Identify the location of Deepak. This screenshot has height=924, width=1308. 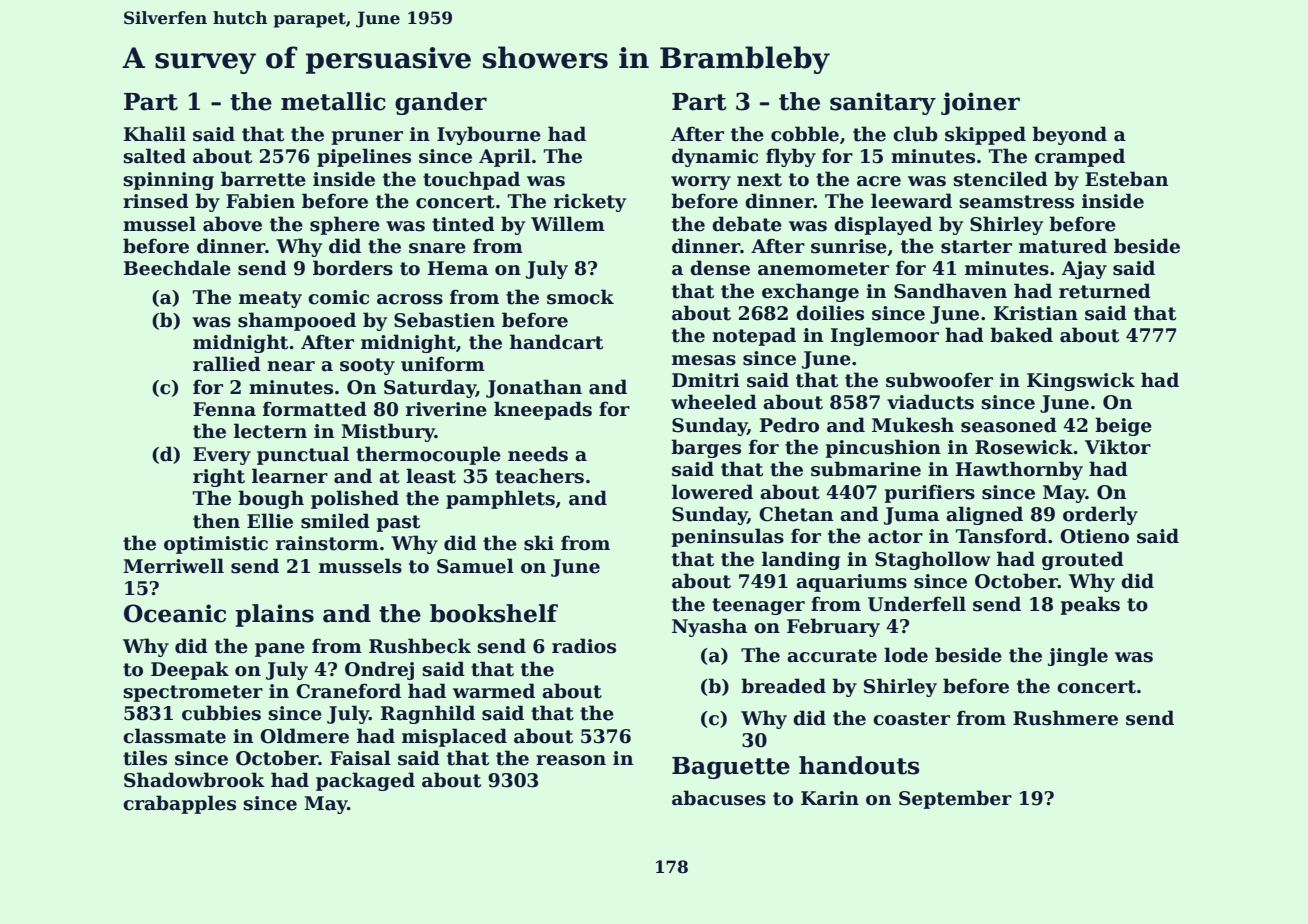
(190, 670).
